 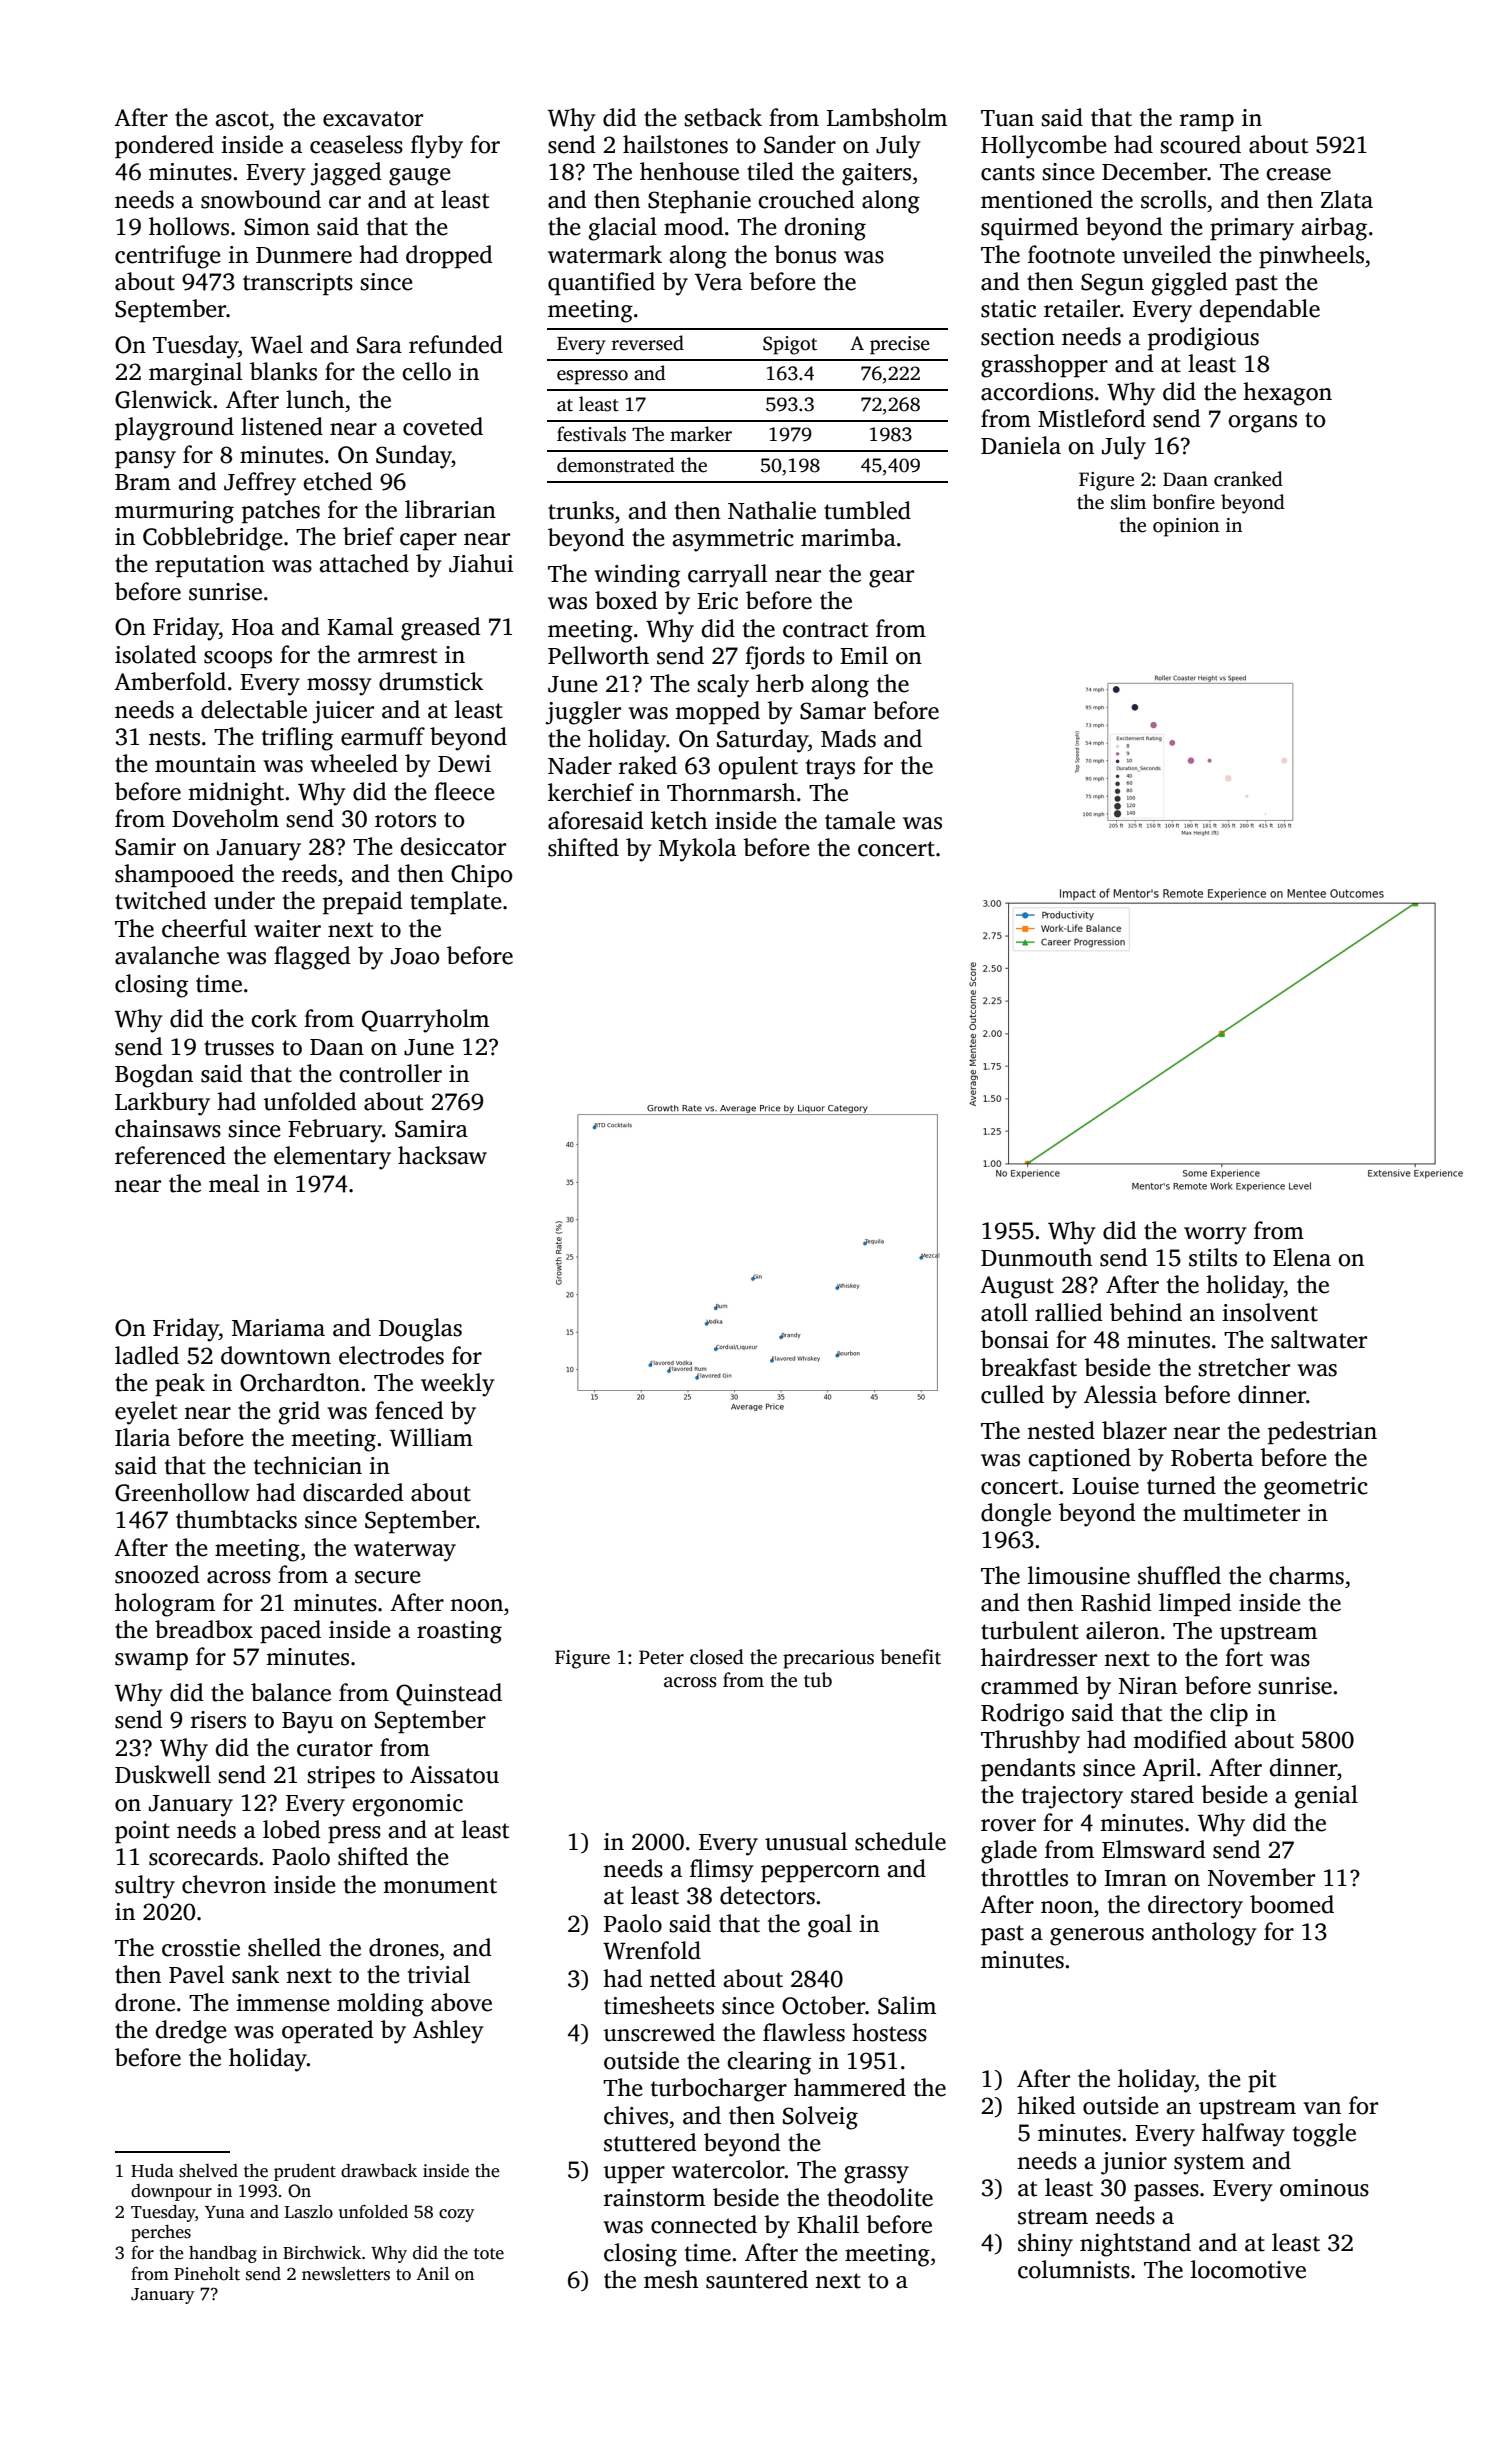 What do you see at coordinates (1167, 254) in the screenshot?
I see `unveiled` at bounding box center [1167, 254].
